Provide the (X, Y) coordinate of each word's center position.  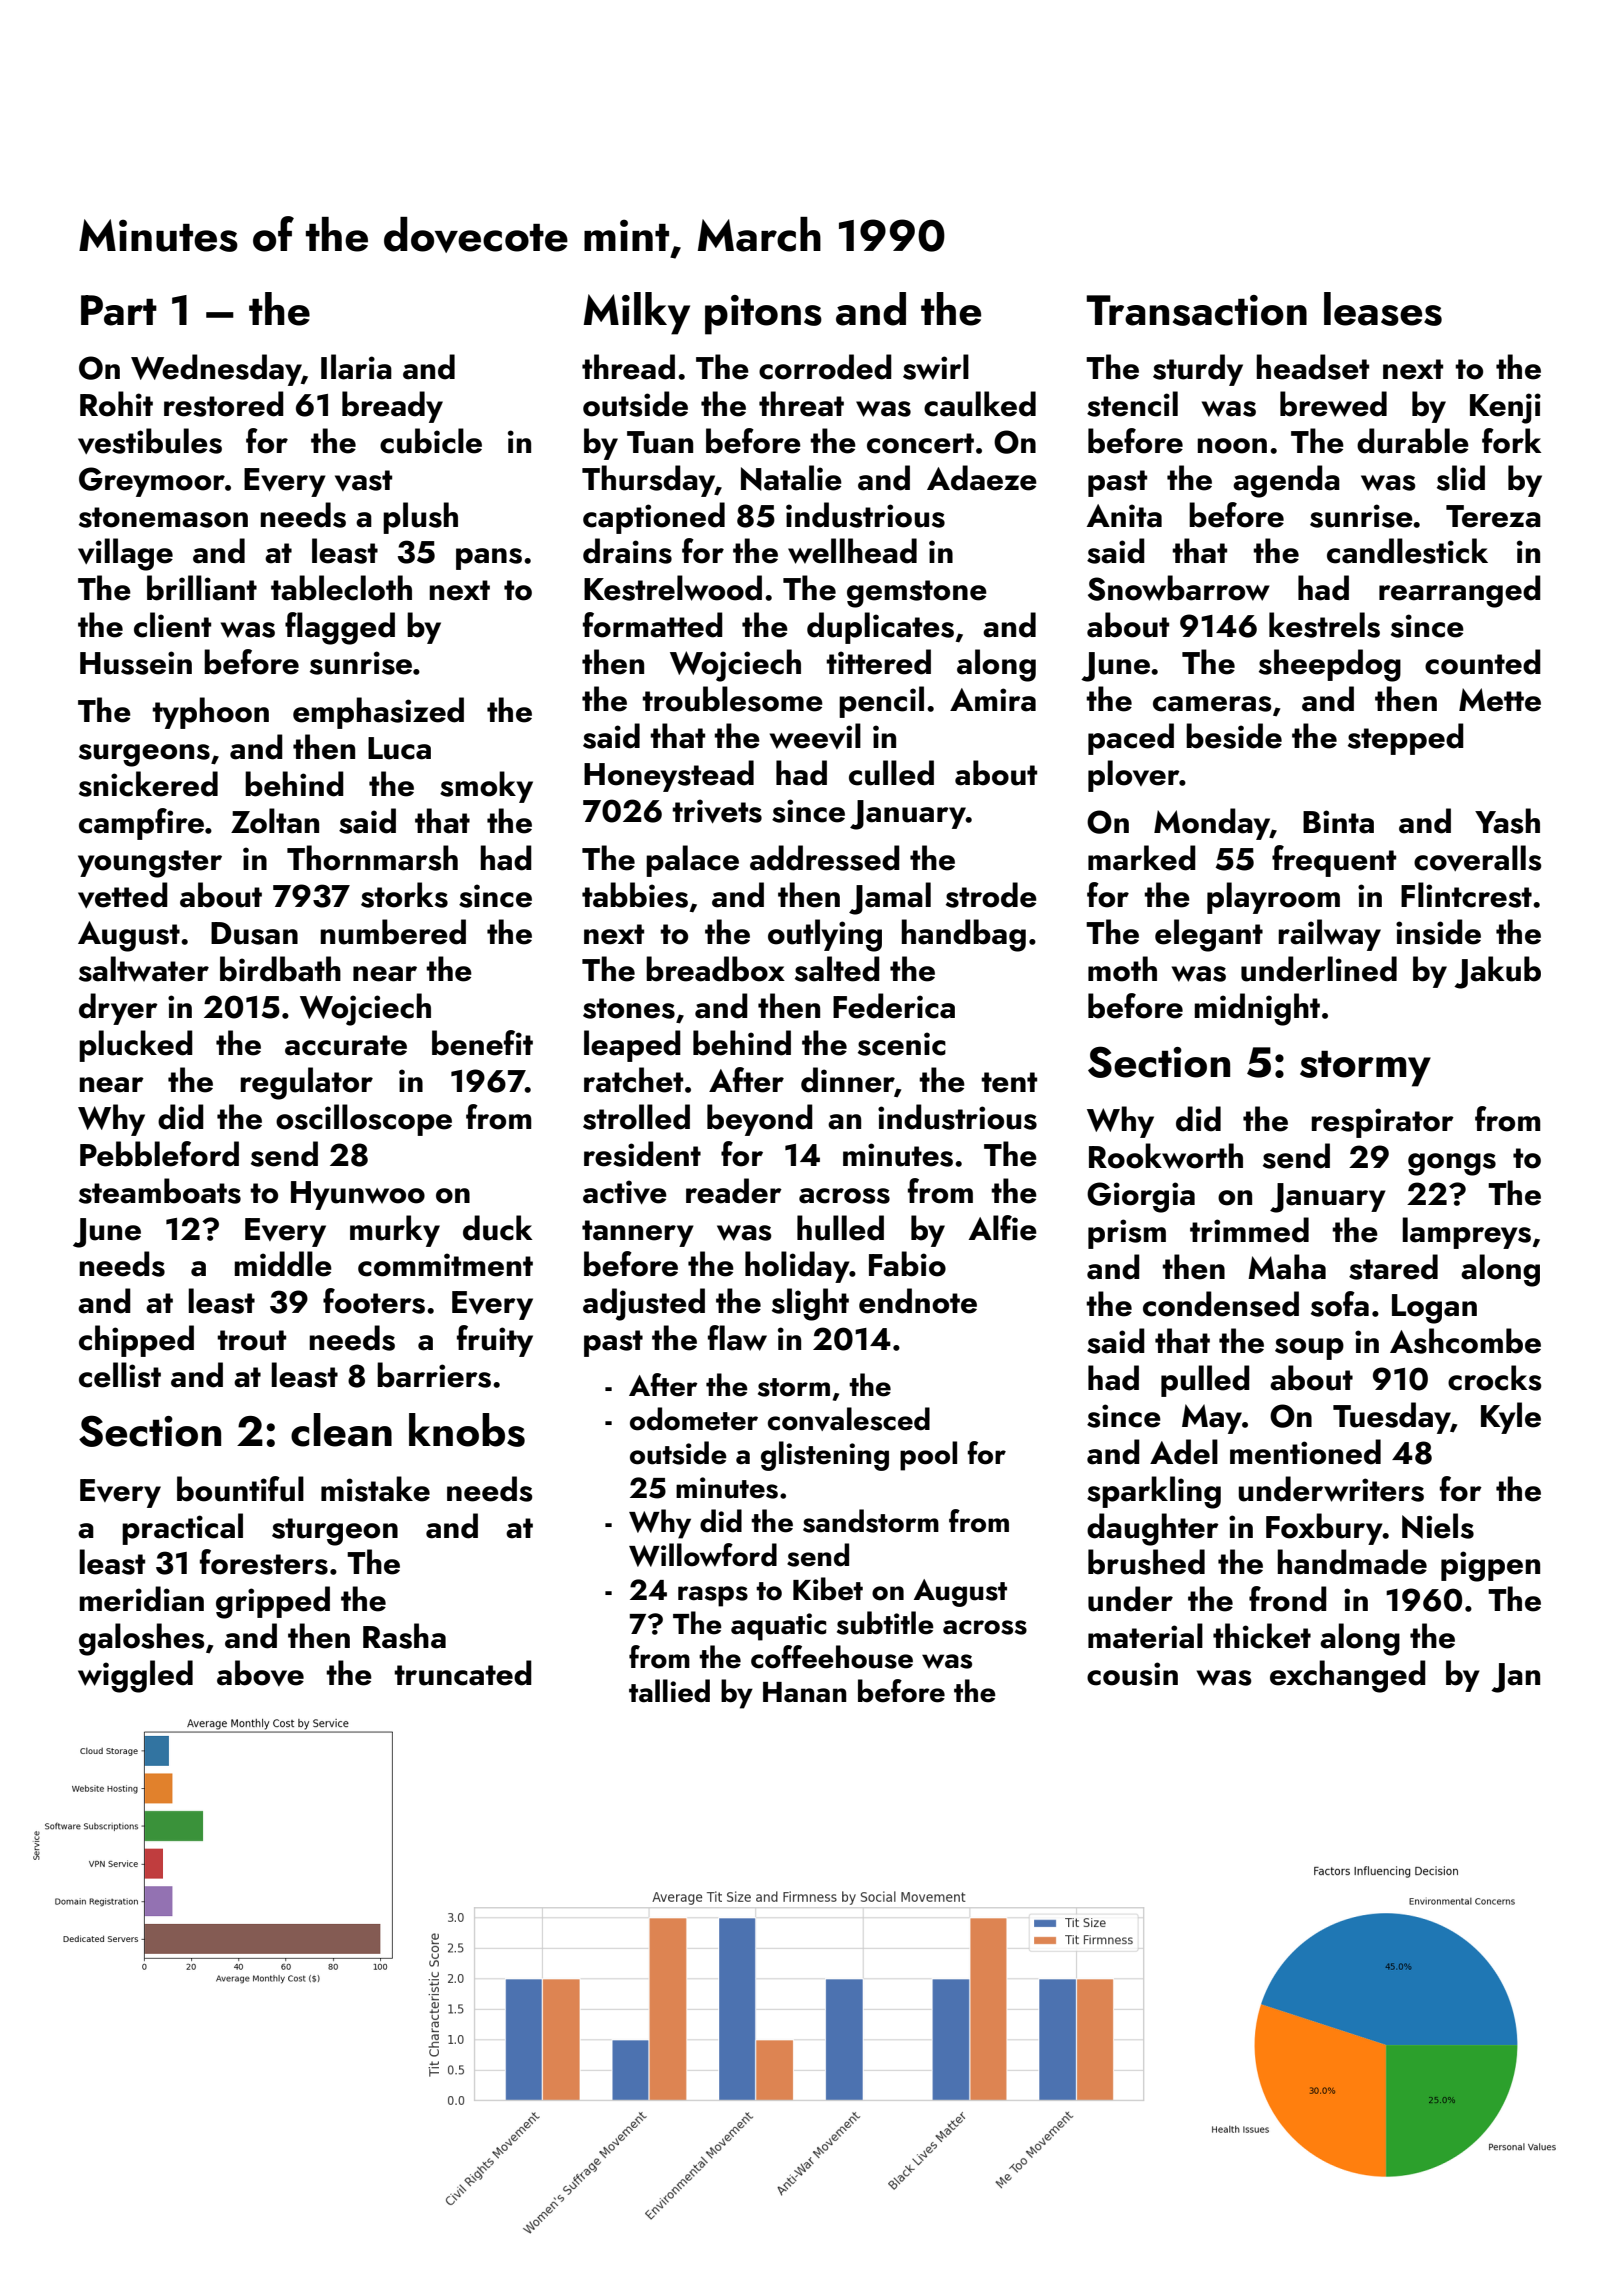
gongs (1452, 1164)
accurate (346, 1045)
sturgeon (335, 1532)
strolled (636, 1117)
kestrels (1324, 625)
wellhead (852, 551)
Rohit (116, 404)
